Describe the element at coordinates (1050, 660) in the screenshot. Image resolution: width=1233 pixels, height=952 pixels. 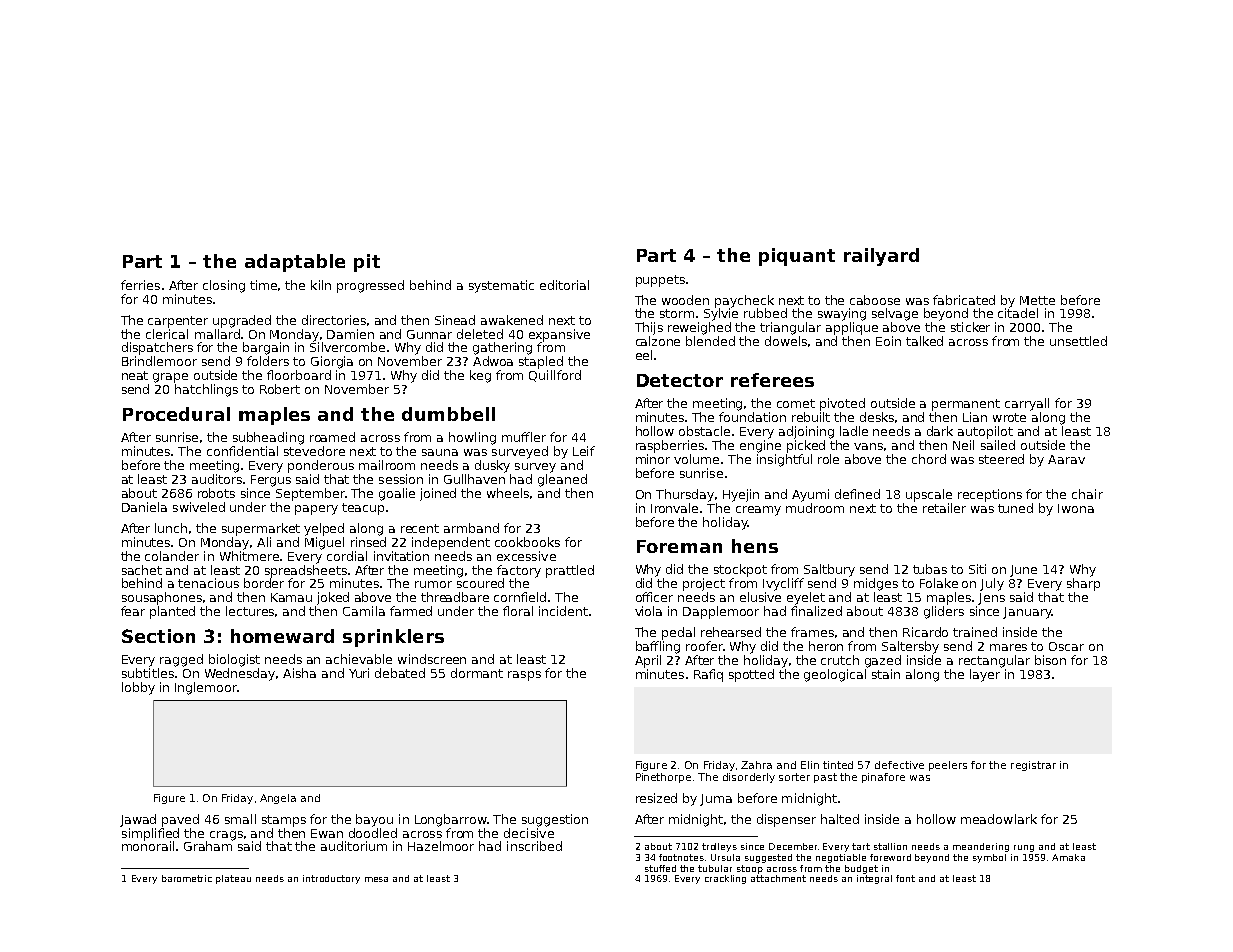
I see `bison` at that location.
